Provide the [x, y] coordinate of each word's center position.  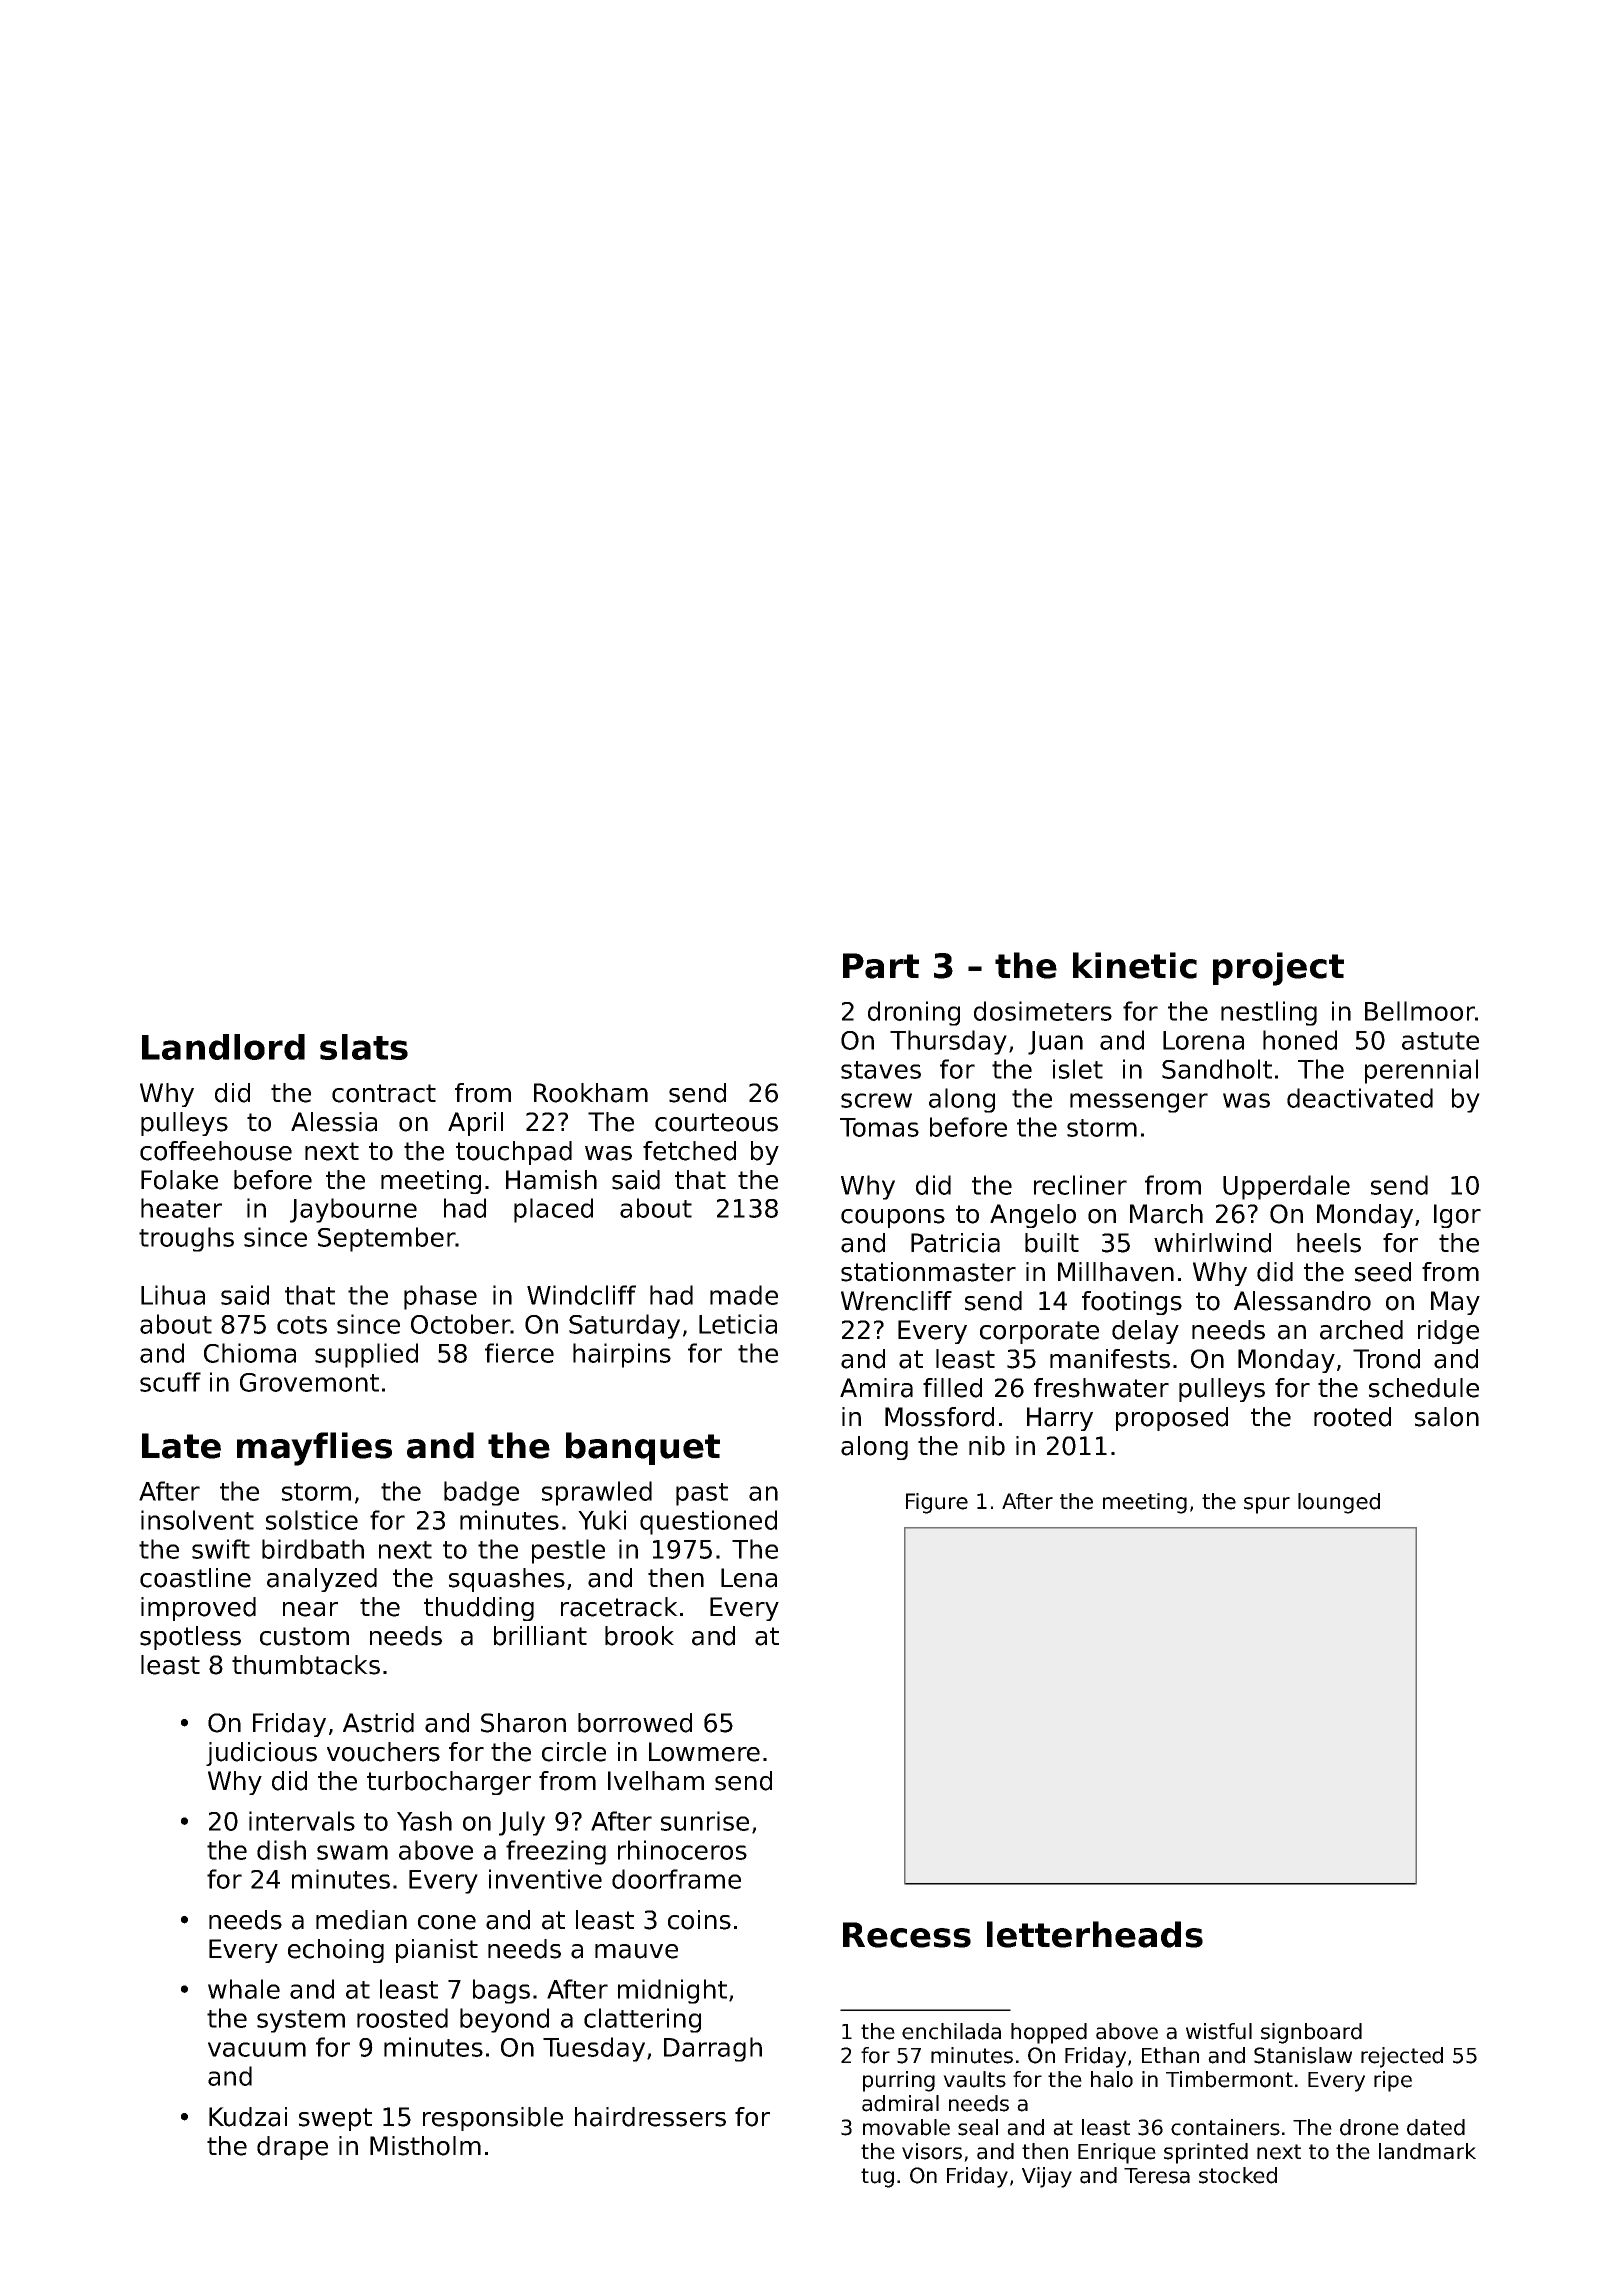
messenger [1139, 1103]
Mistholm [425, 2146]
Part [881, 966]
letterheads [1095, 1934]
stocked [1238, 2175]
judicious [261, 1754]
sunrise [705, 1821]
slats [364, 1047]
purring [899, 2081]
